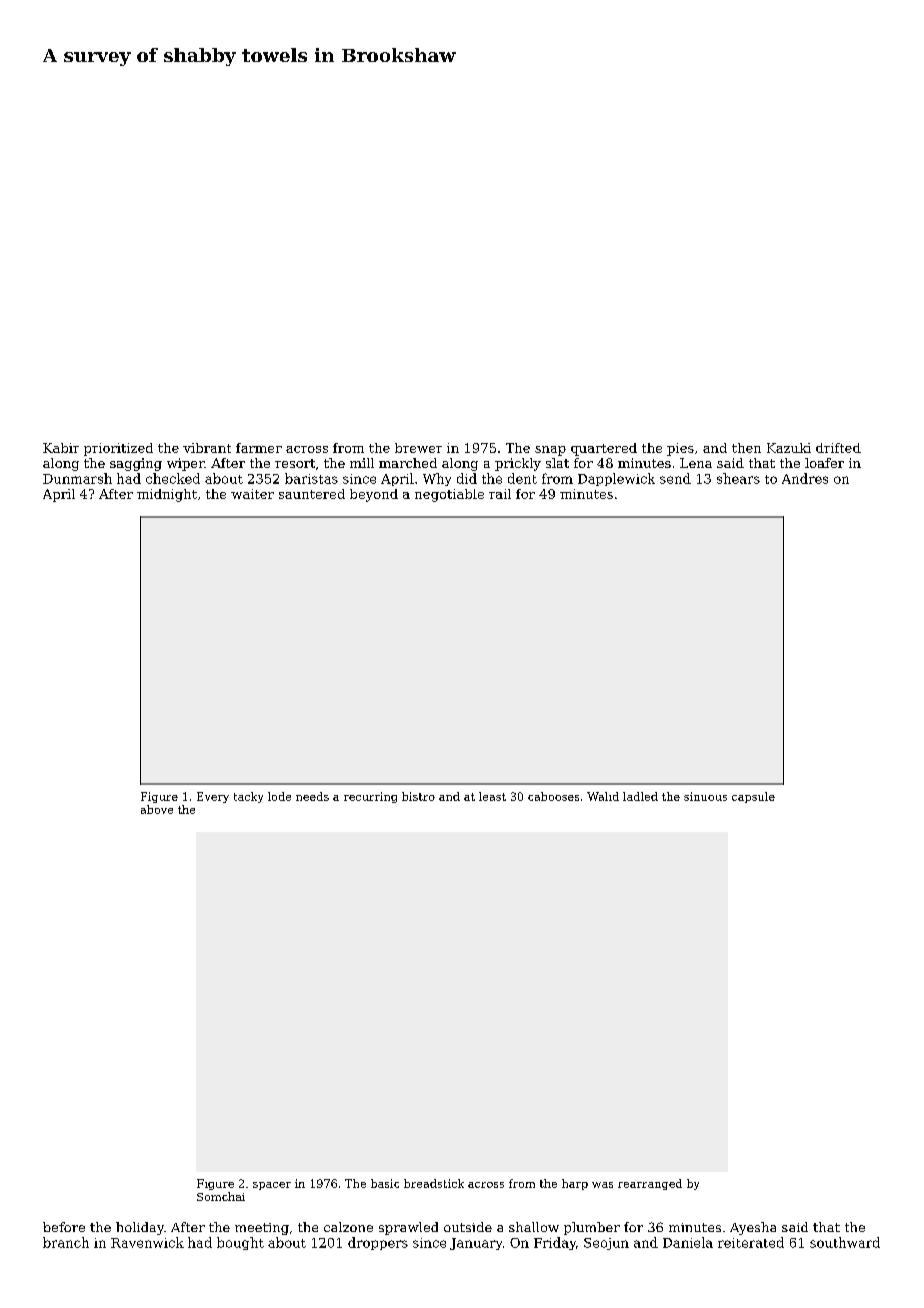 The height and width of the screenshot is (1308, 924). Describe the element at coordinates (221, 1196) in the screenshot. I see `Somchai` at that location.
